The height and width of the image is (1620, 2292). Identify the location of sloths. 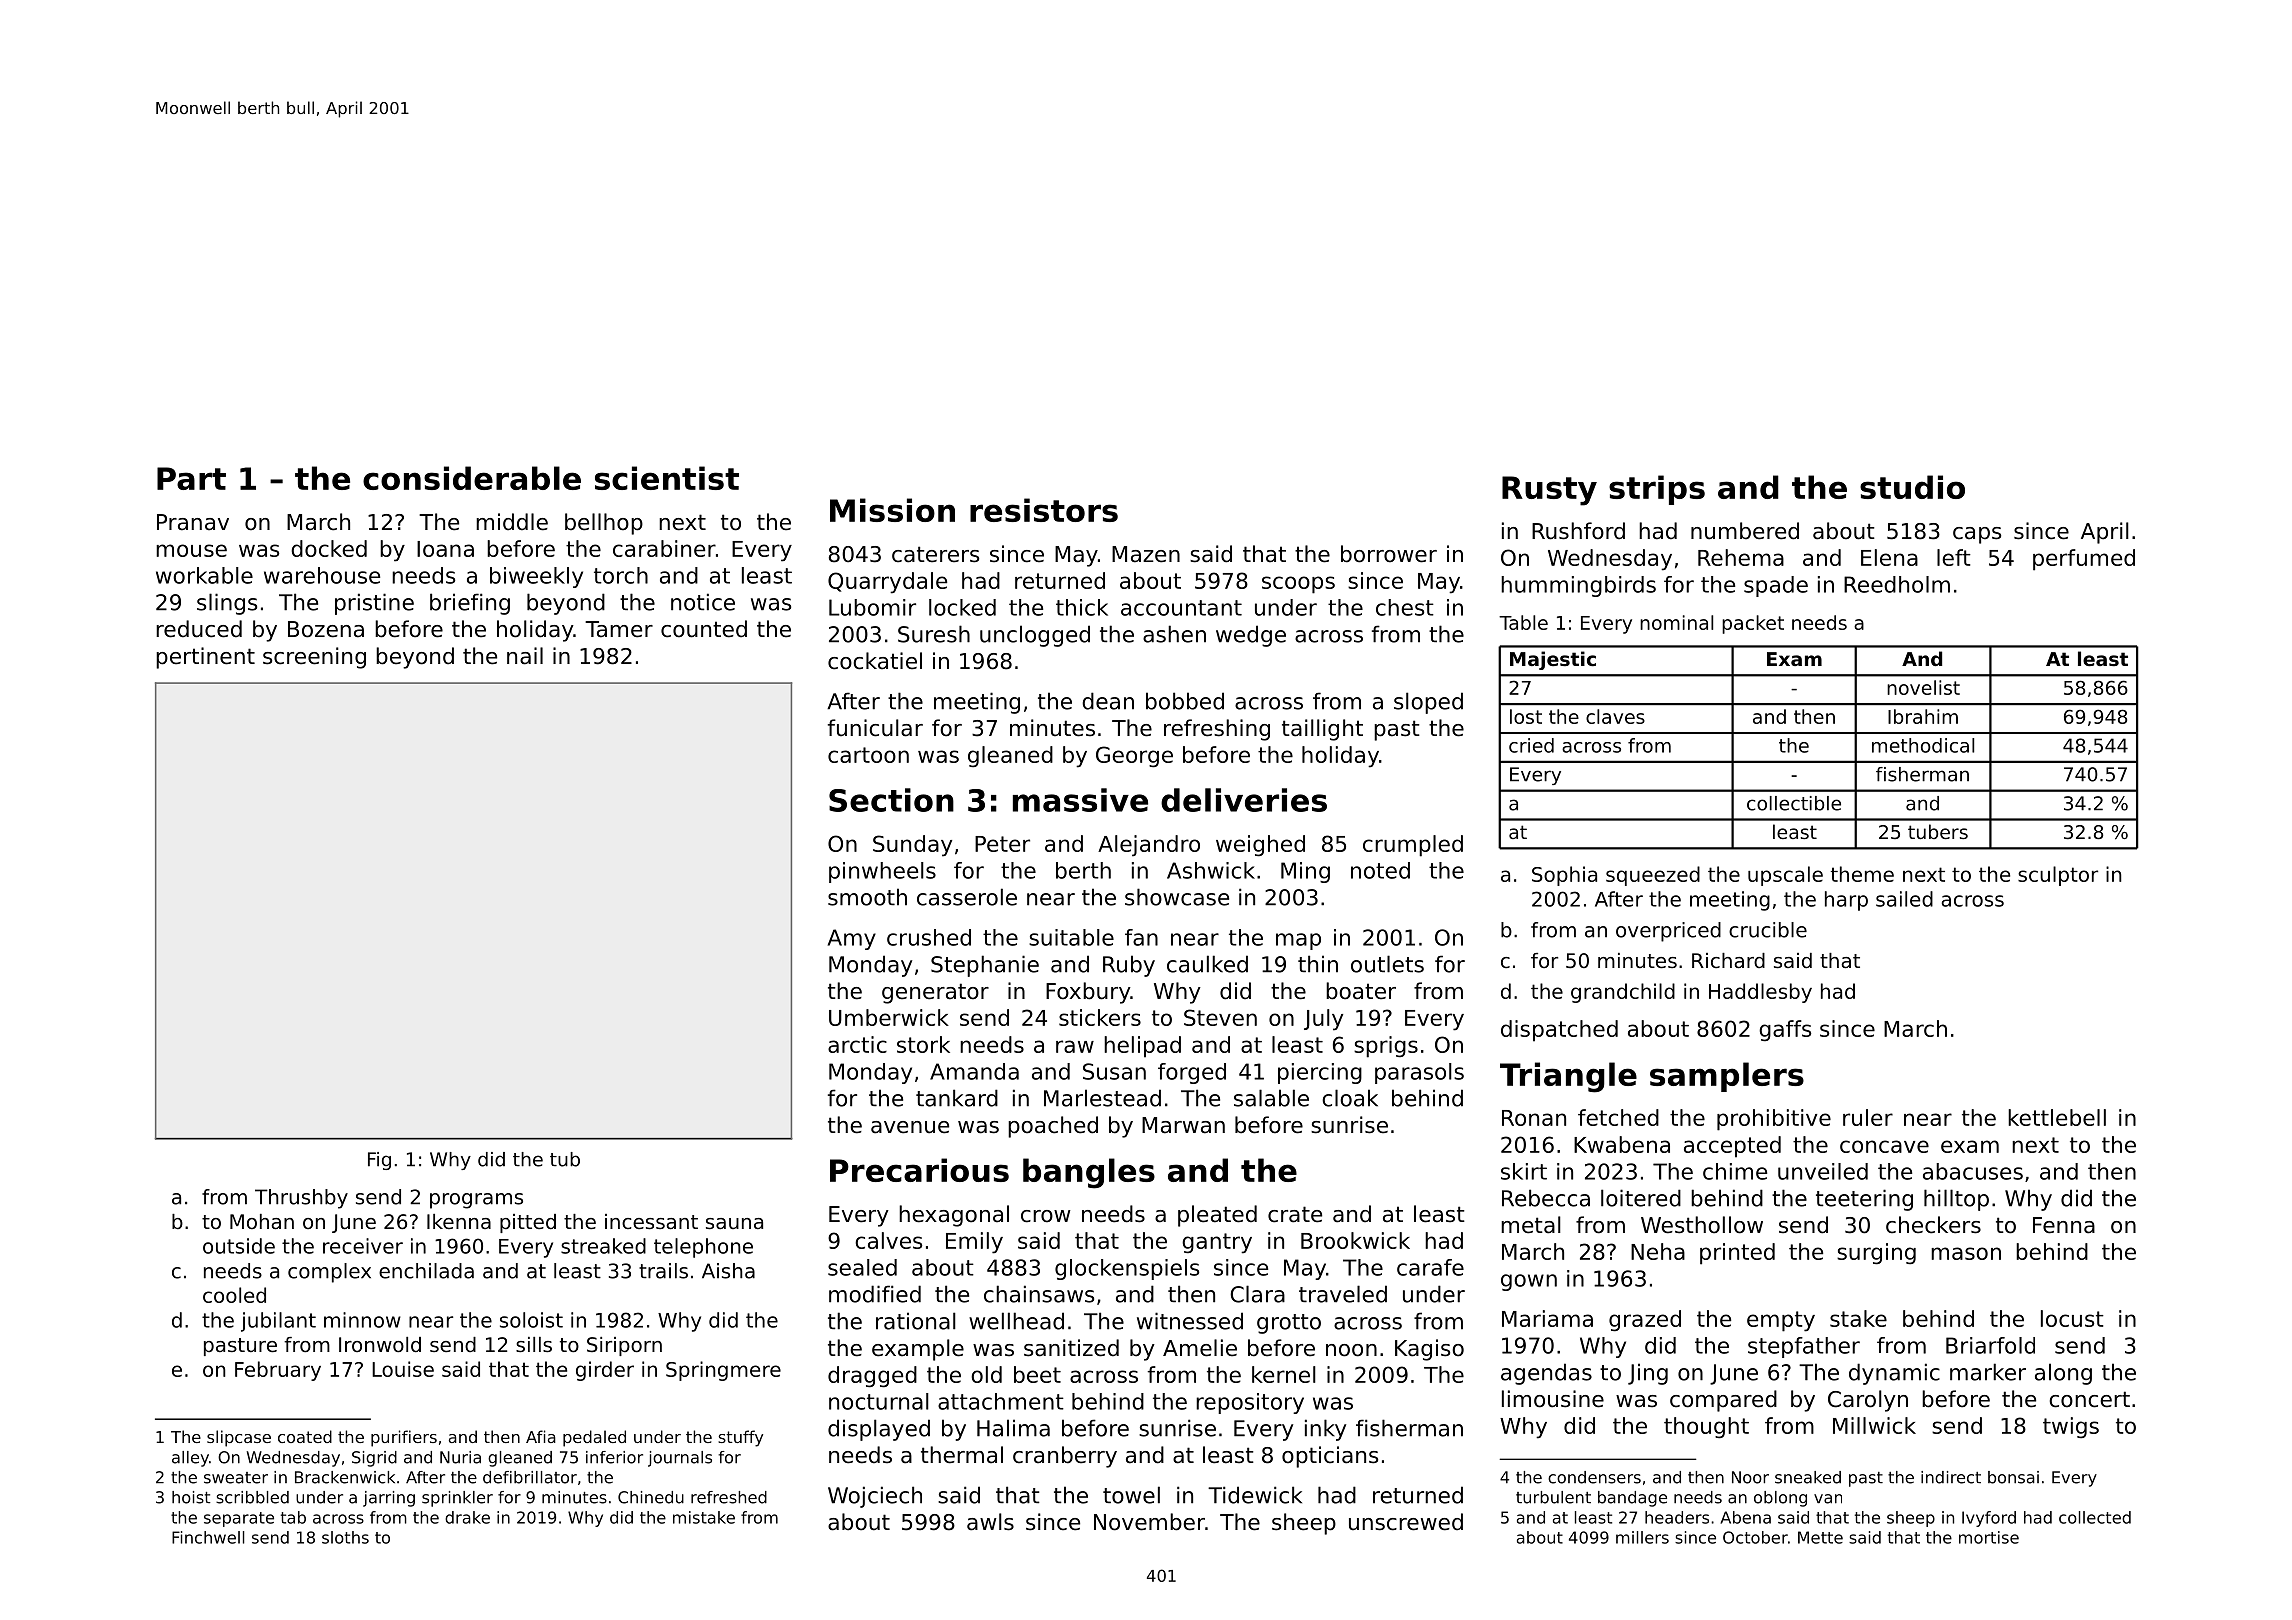
(345, 1537).
